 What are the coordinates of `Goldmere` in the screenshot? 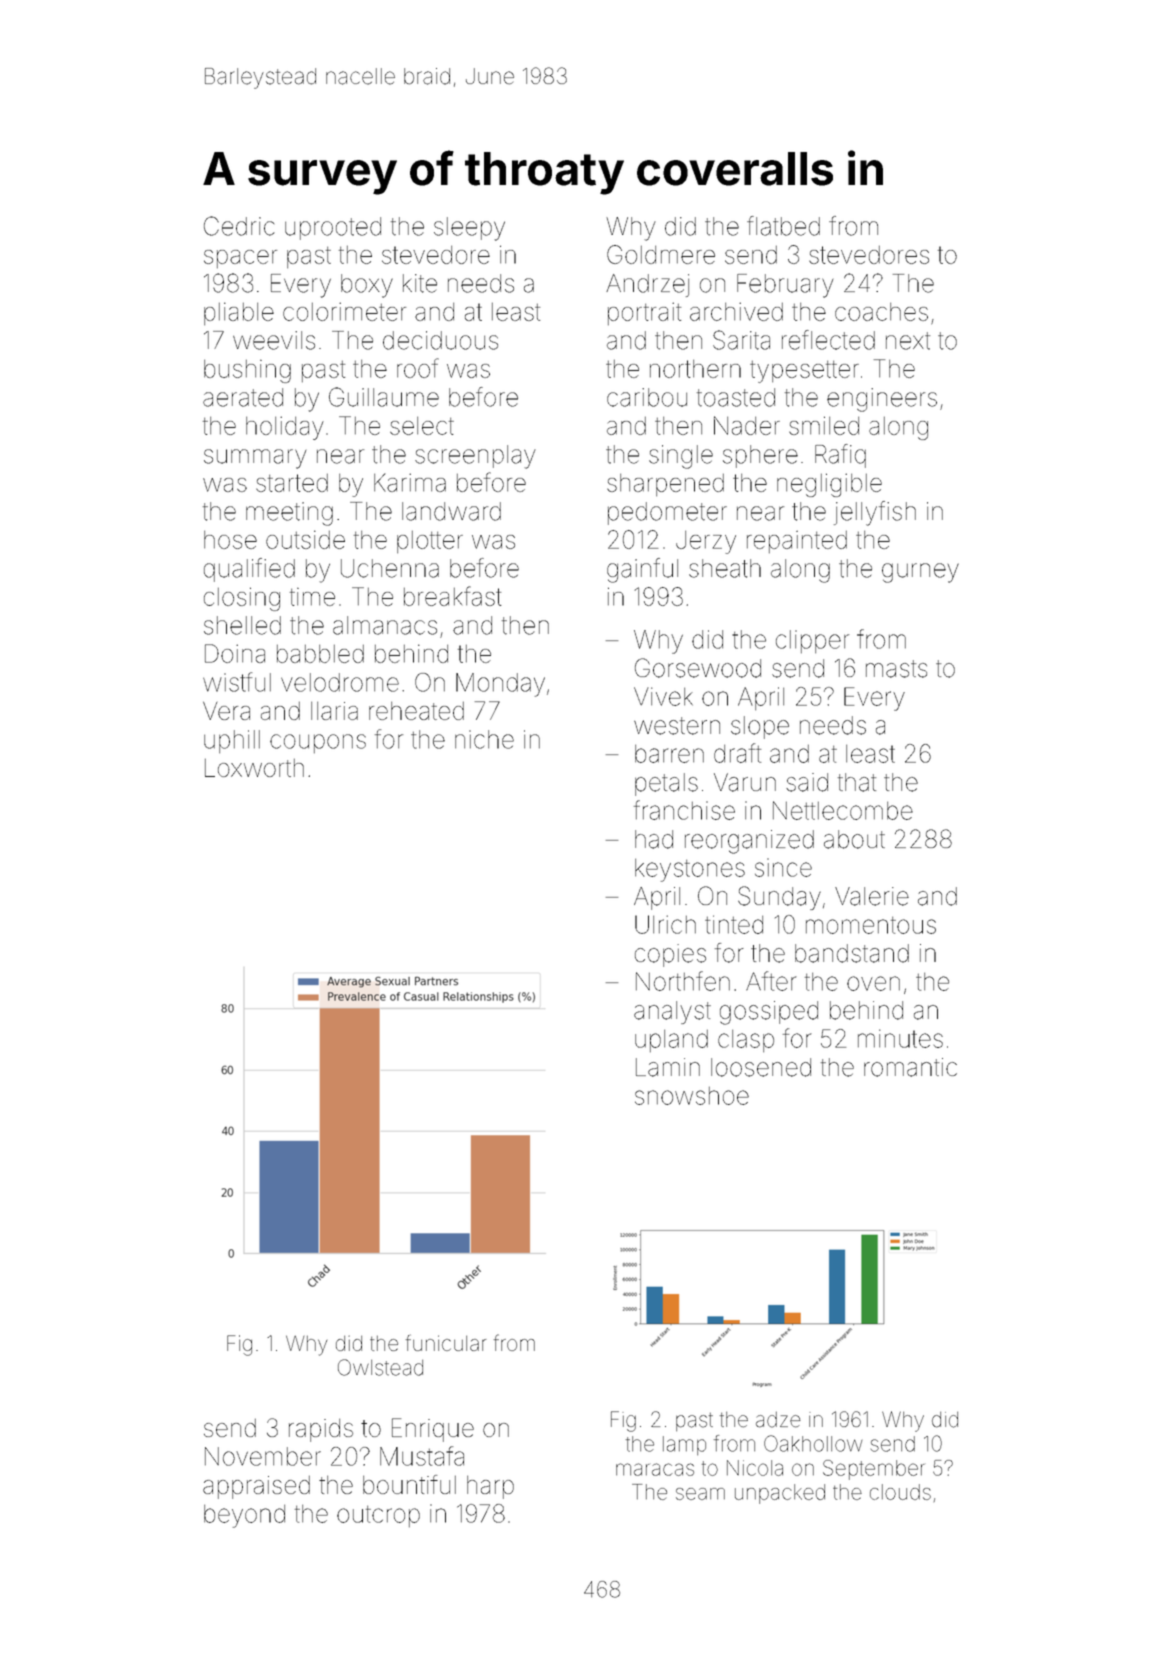 It's located at (661, 254).
